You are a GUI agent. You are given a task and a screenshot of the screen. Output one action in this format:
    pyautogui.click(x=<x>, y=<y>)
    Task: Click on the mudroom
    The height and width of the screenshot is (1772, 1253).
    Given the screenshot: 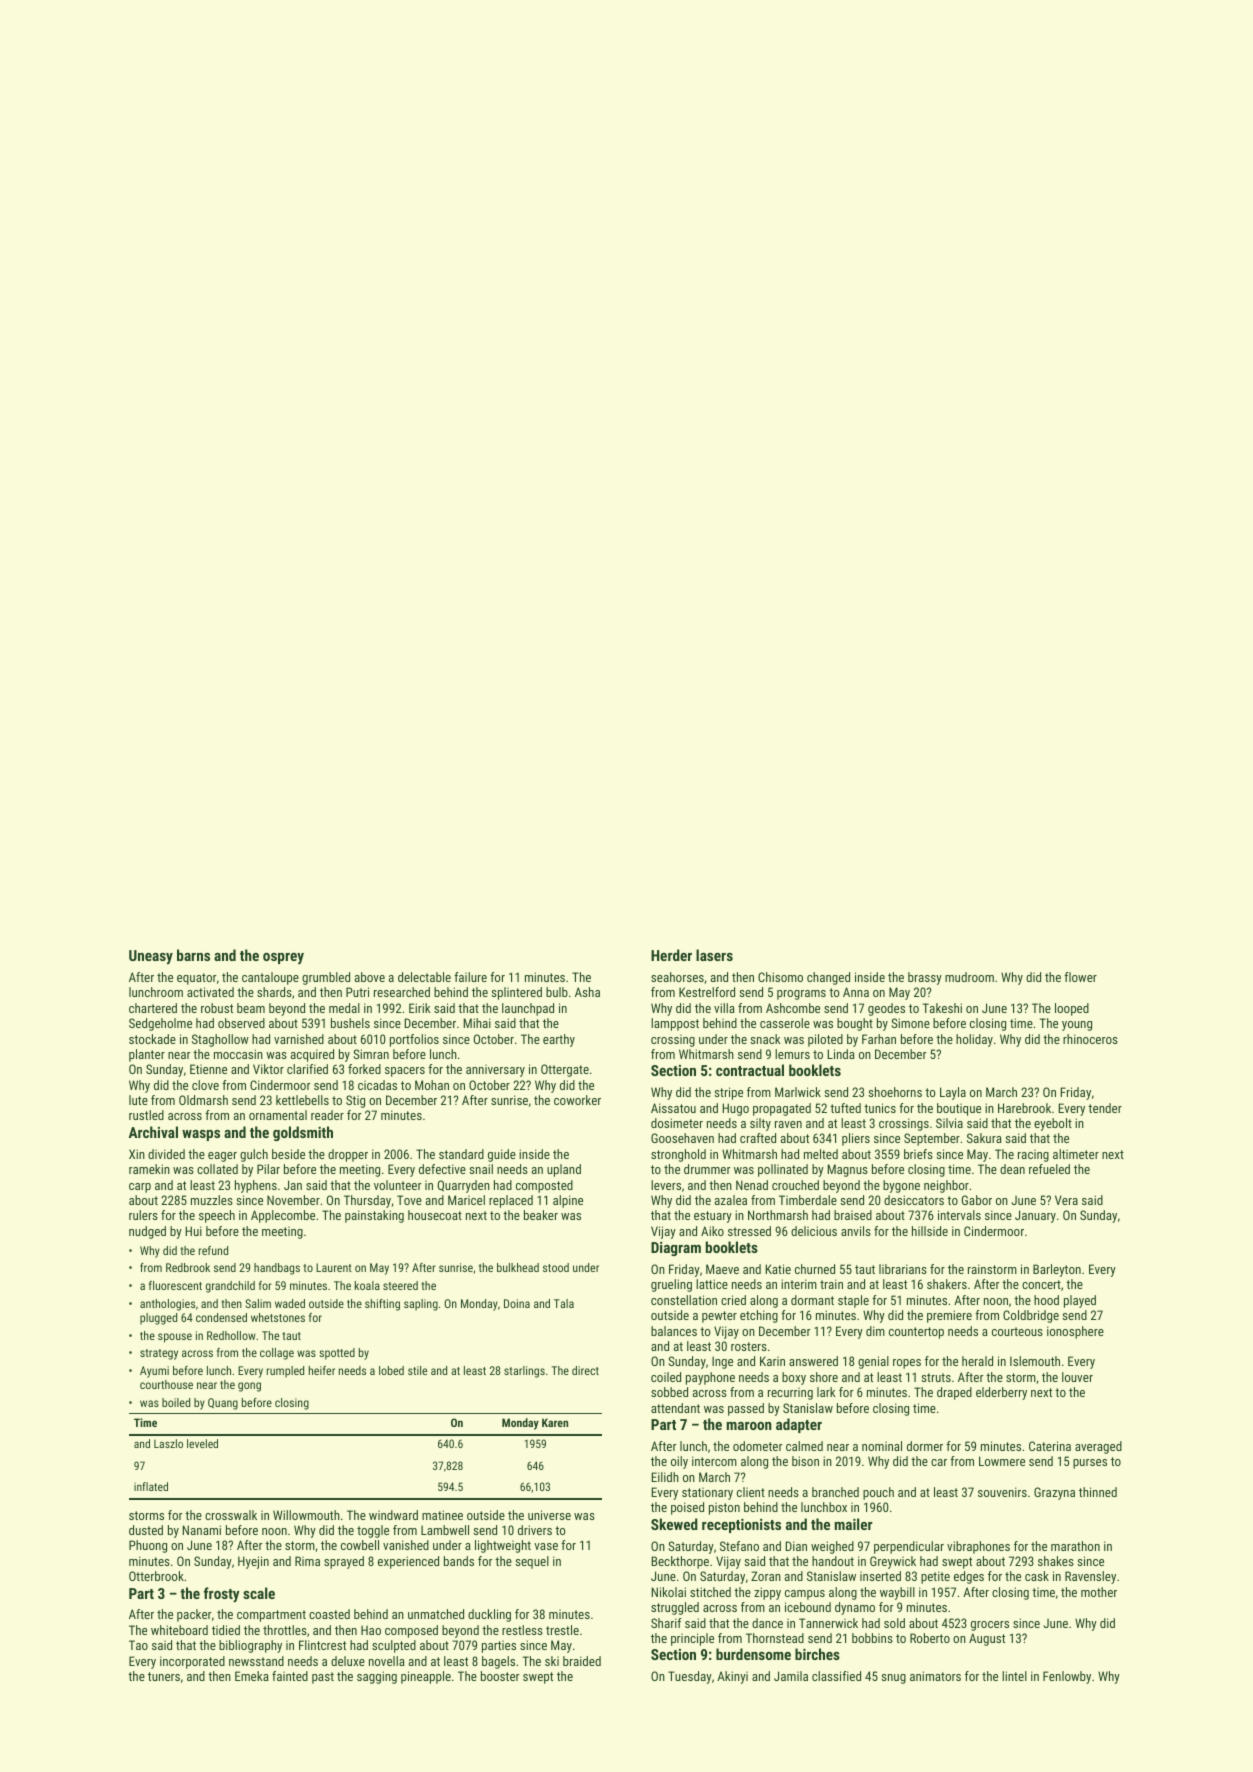 What is the action you would take?
    pyautogui.click(x=969, y=977)
